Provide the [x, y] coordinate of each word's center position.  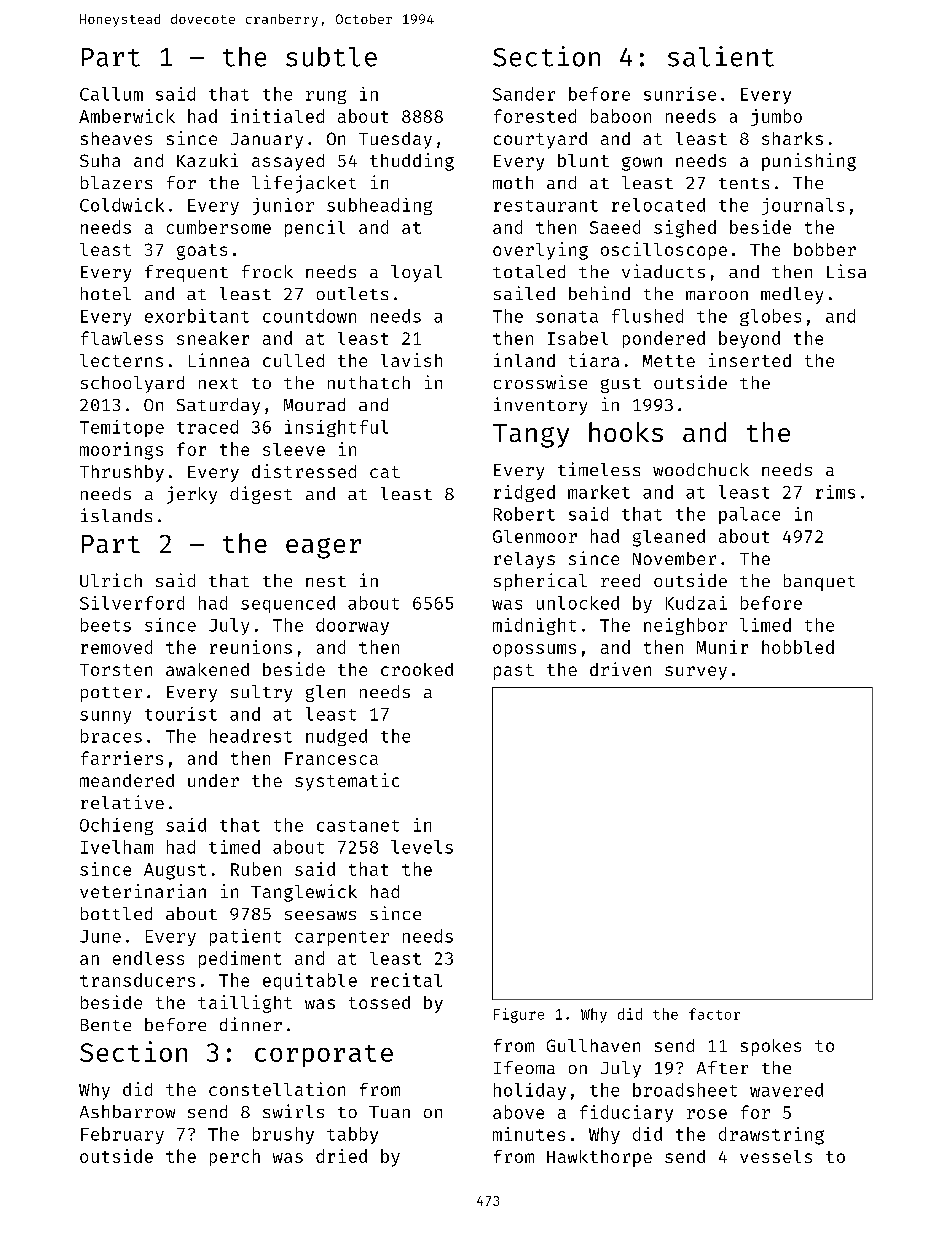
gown [642, 164]
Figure [519, 1015]
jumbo [776, 117]
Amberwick [127, 116]
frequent [186, 273]
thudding [412, 162]
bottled [116, 913]
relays [524, 560]
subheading [379, 206]
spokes [771, 1047]
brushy [283, 1135]
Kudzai [696, 603]
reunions [251, 647]
